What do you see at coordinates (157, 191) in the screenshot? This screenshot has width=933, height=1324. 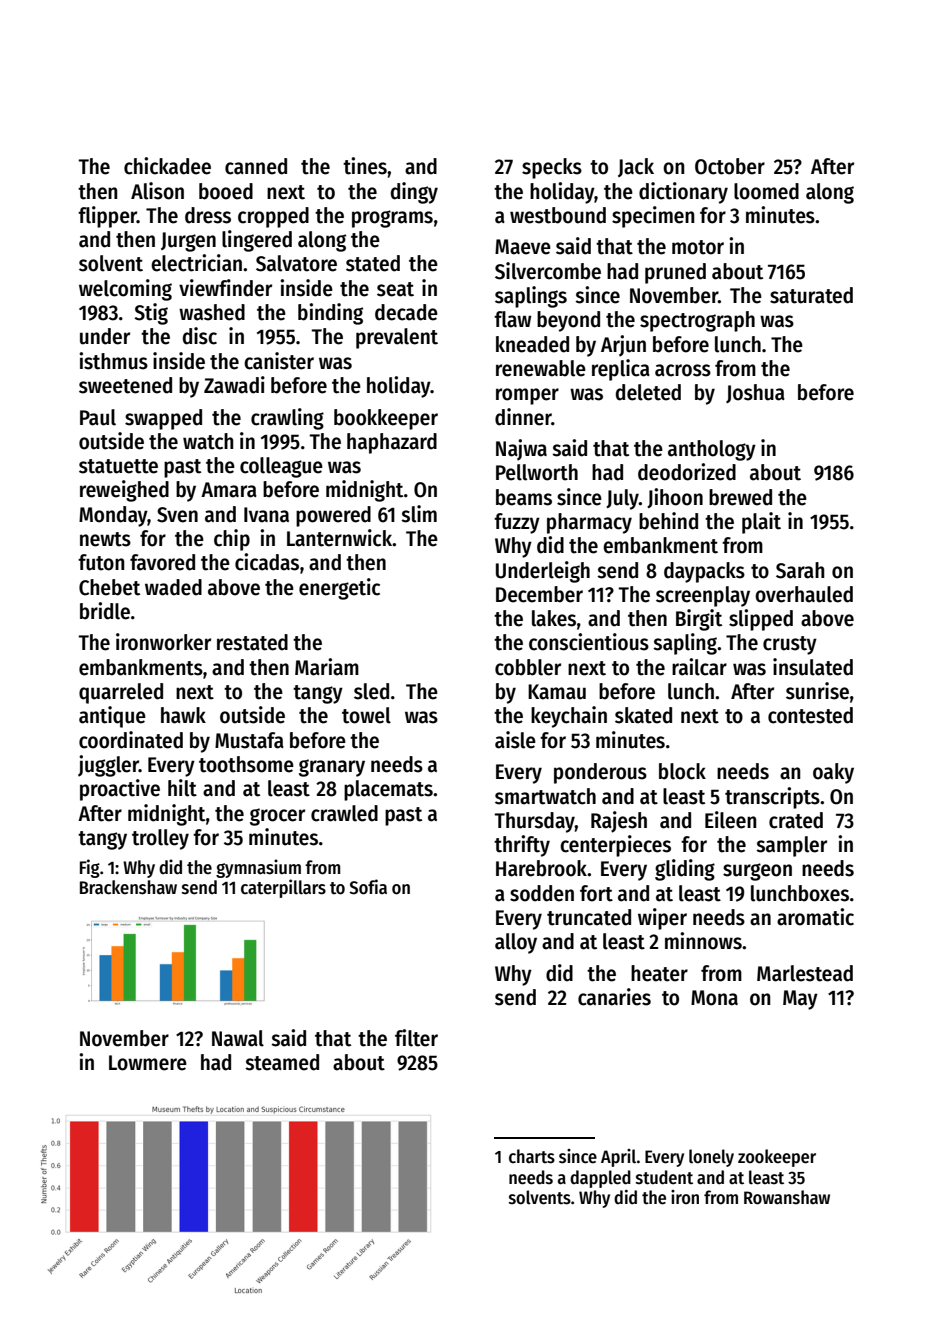 I see `Alison` at bounding box center [157, 191].
